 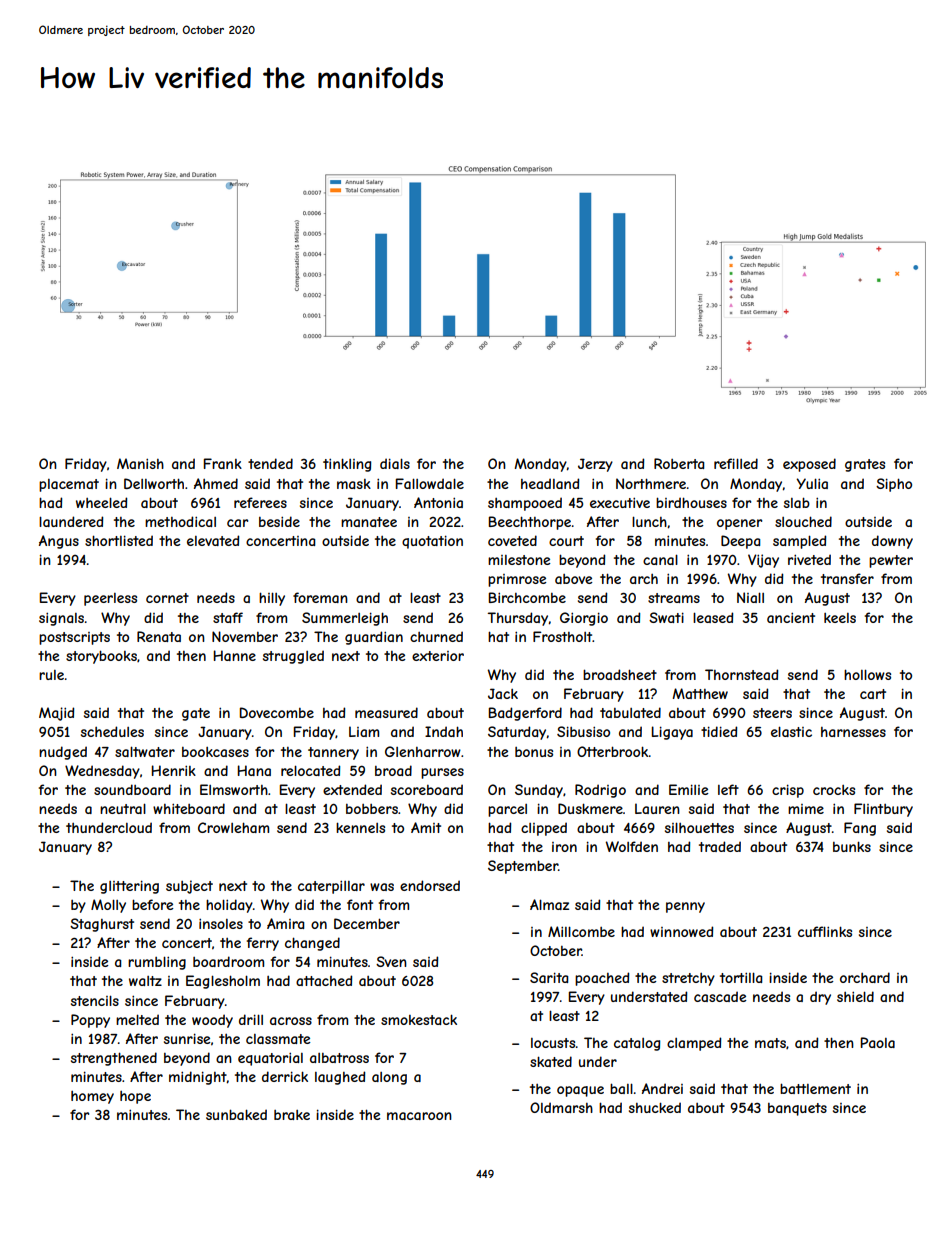 What do you see at coordinates (865, 465) in the image?
I see `grates` at bounding box center [865, 465].
